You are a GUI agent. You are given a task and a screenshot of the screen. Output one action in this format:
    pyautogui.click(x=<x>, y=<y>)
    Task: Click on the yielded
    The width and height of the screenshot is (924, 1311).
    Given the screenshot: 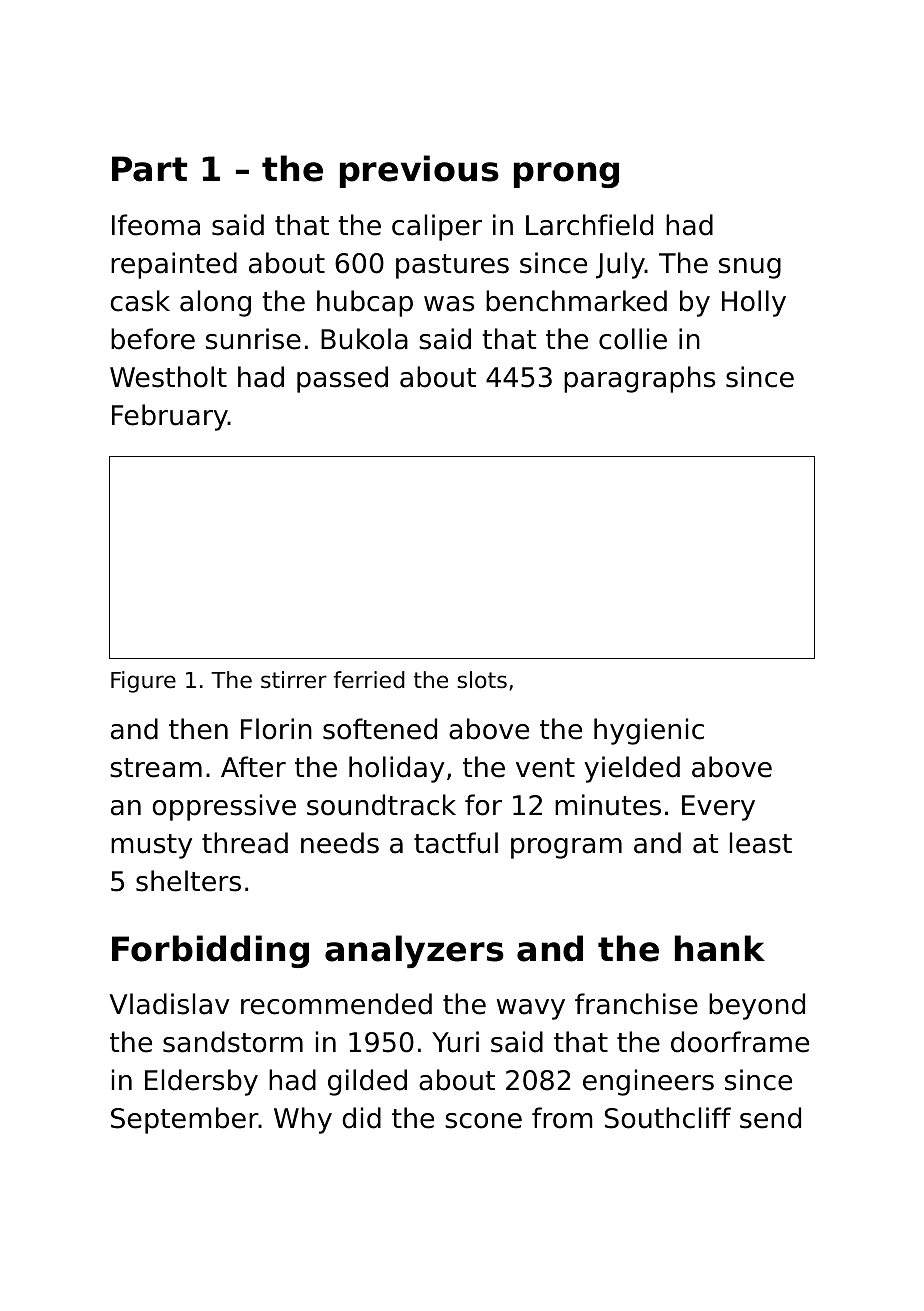 What is the action you would take?
    pyautogui.click(x=632, y=769)
